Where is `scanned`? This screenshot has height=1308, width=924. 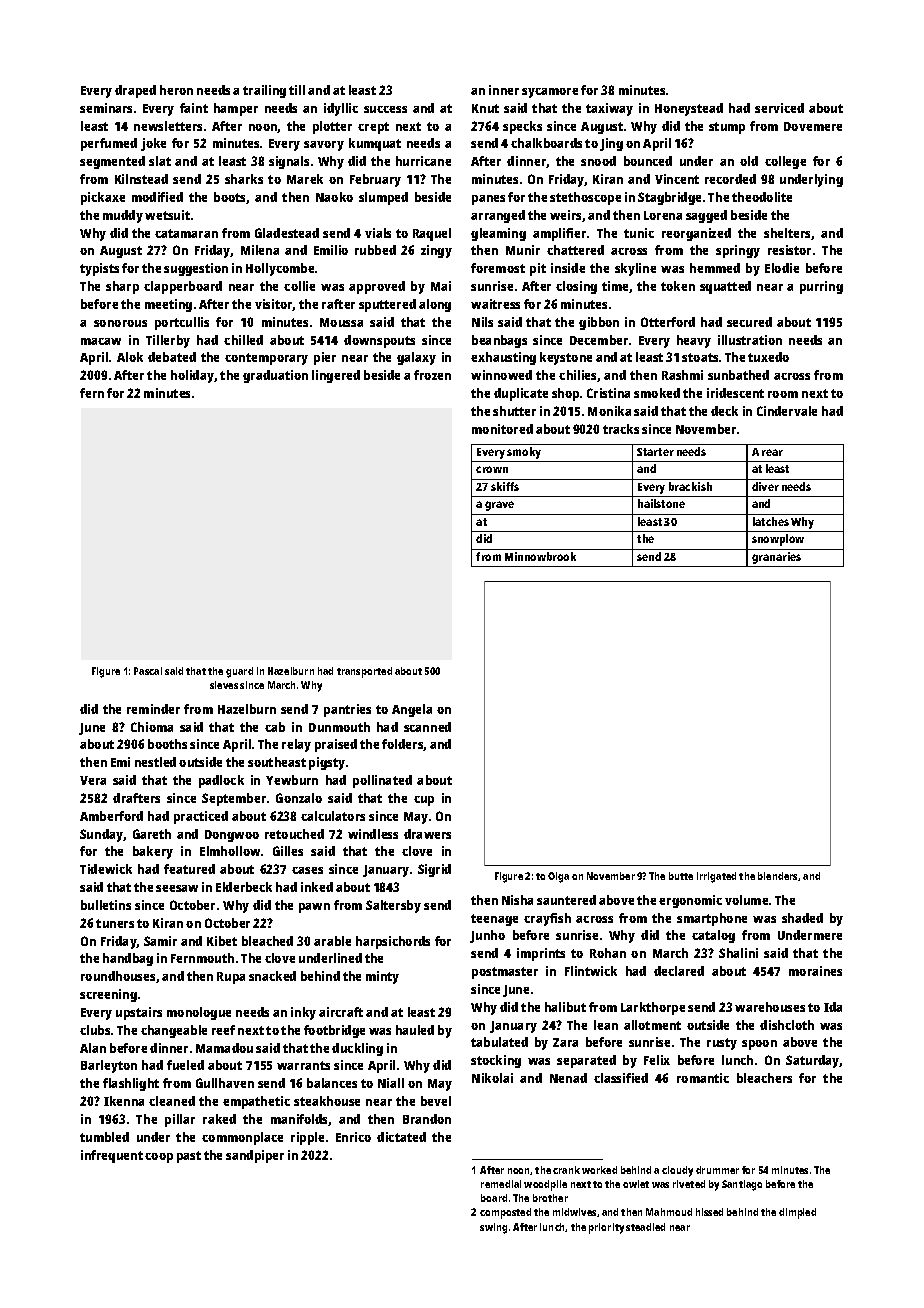 scanned is located at coordinates (427, 727).
